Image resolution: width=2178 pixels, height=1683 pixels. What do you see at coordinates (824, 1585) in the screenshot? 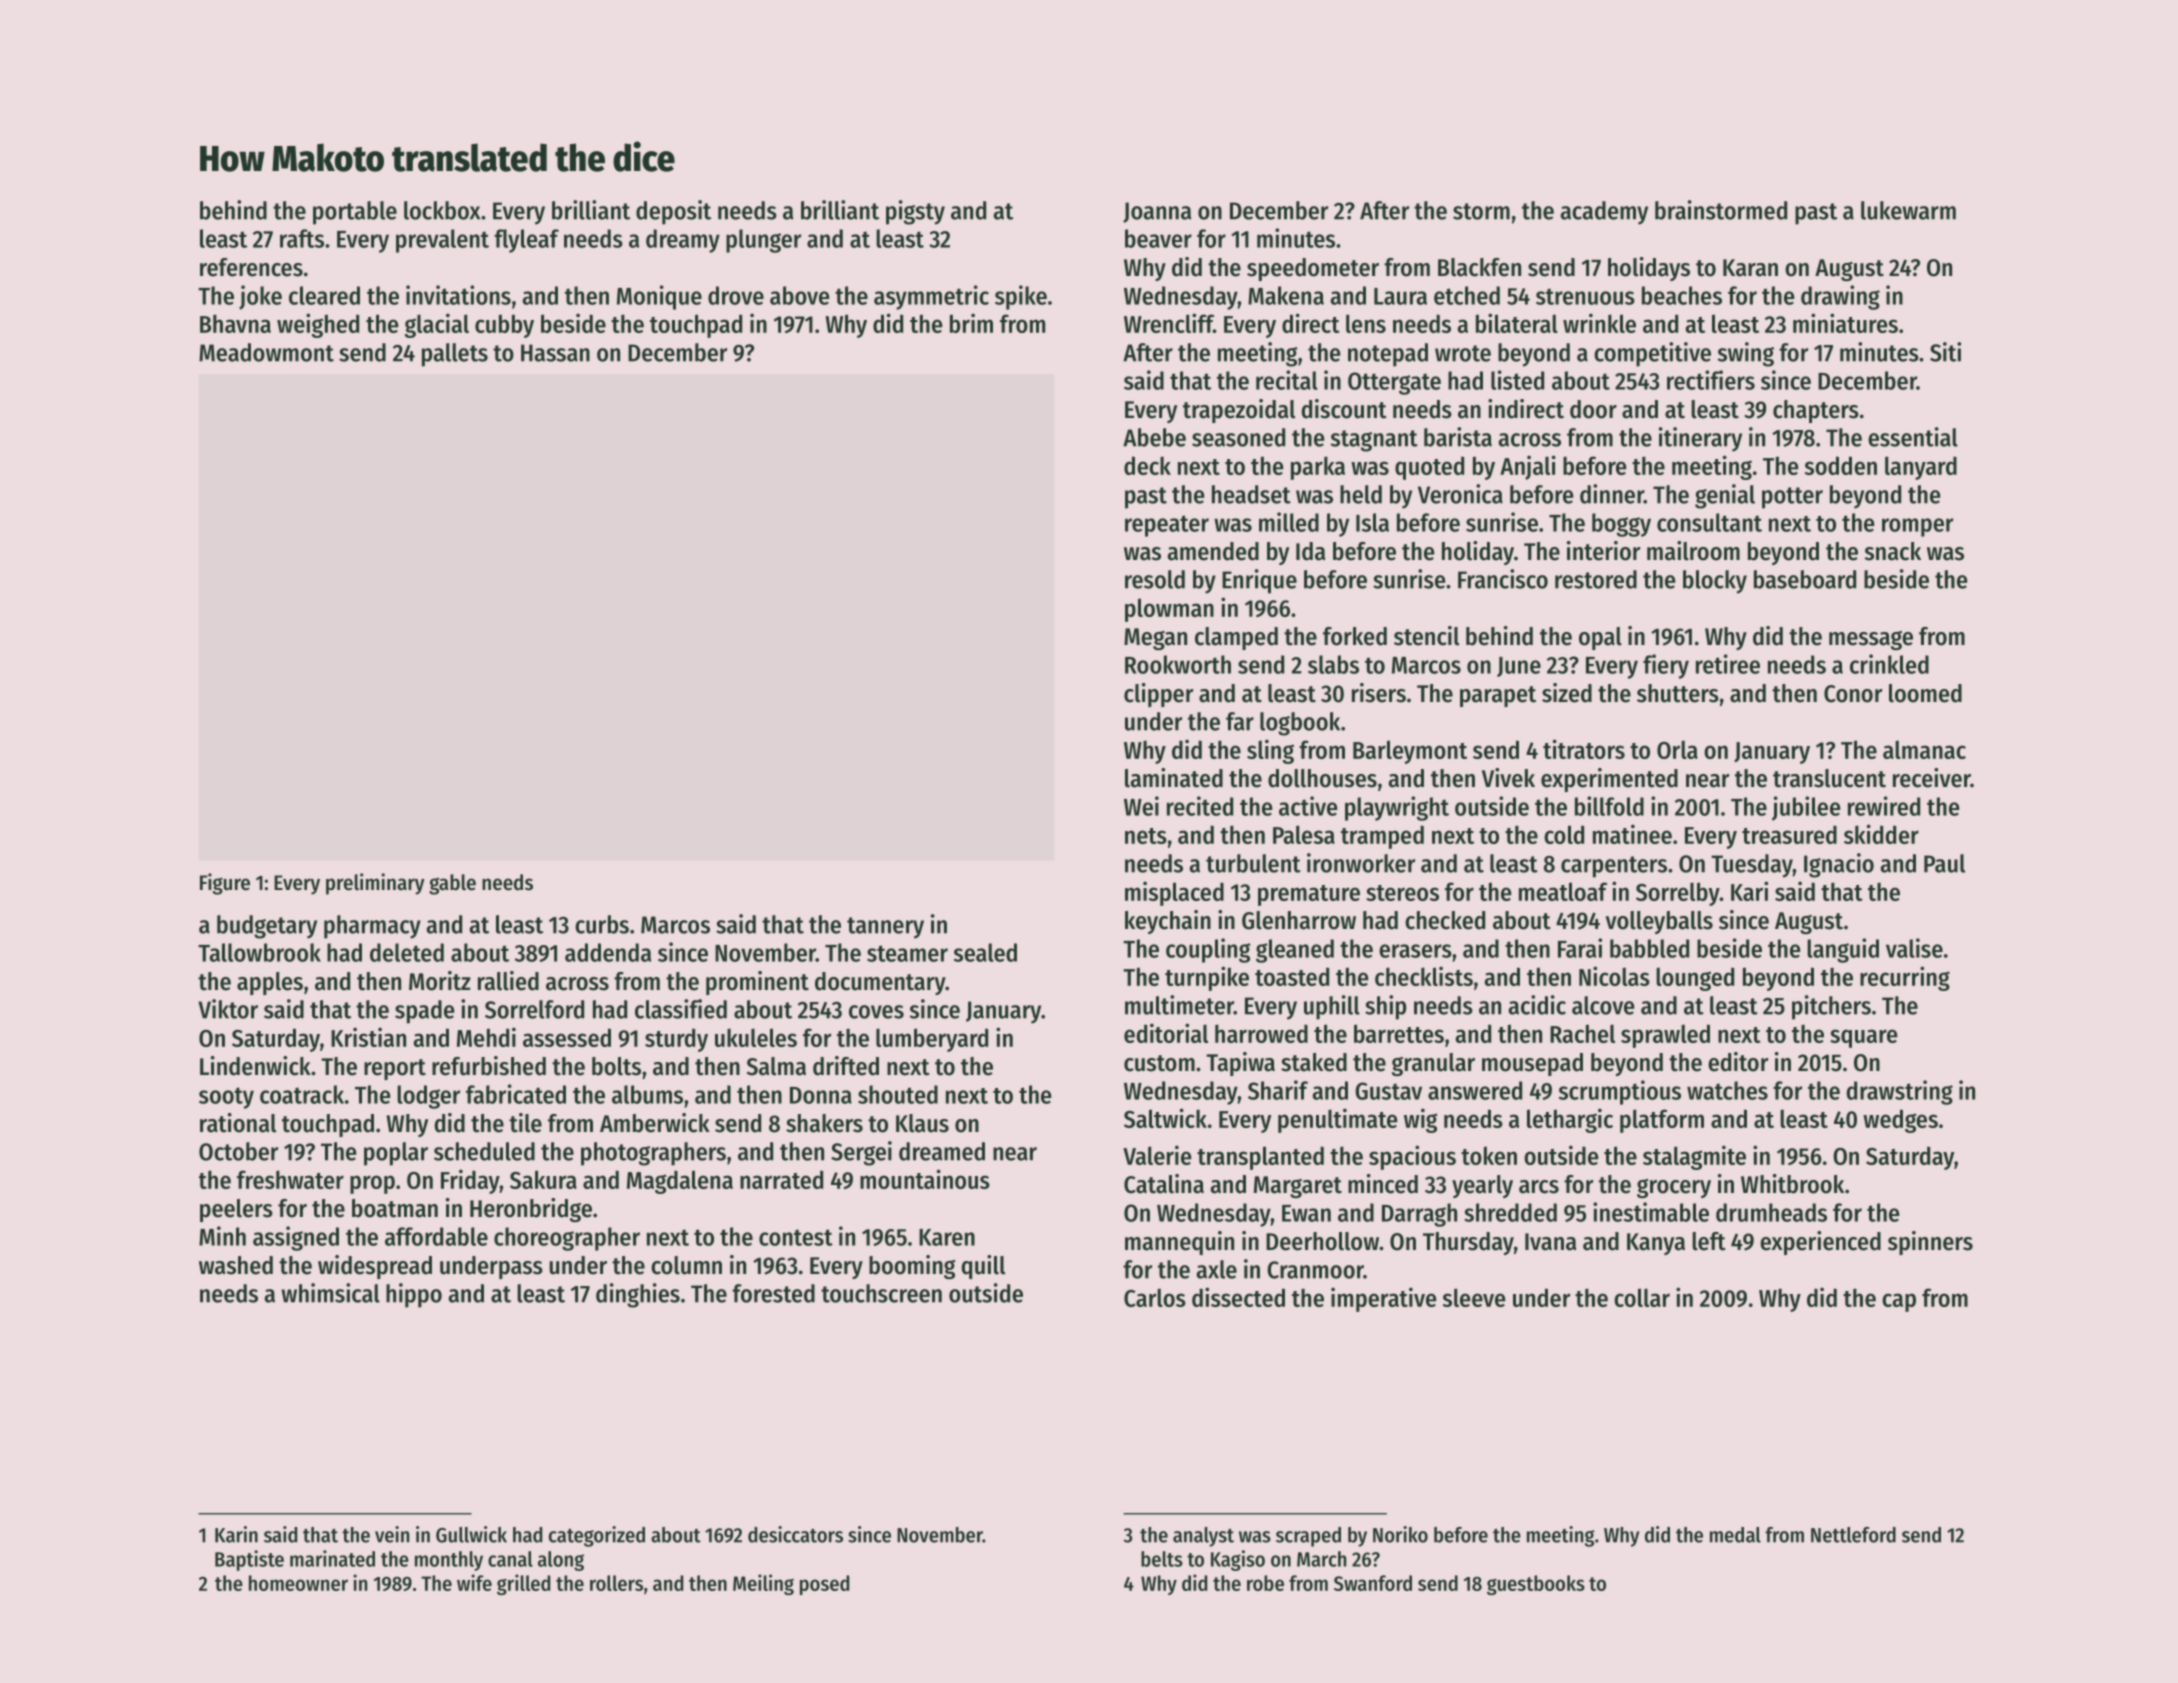
I see `posed` at bounding box center [824, 1585].
